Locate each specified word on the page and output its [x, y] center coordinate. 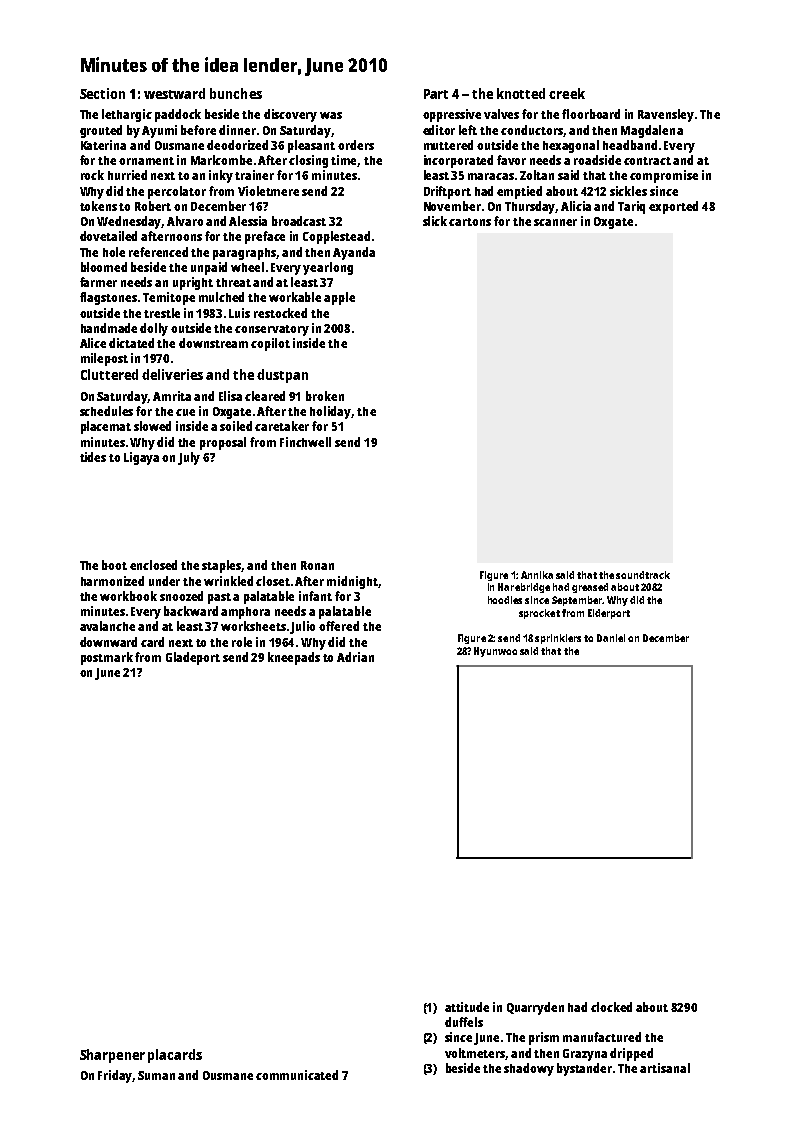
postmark [107, 658]
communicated [297, 1075]
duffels [464, 1022]
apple [339, 298]
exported [673, 207]
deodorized [237, 145]
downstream [213, 343]
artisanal [665, 1068]
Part [436, 94]
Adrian [355, 657]
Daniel [611, 638]
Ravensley [666, 115]
